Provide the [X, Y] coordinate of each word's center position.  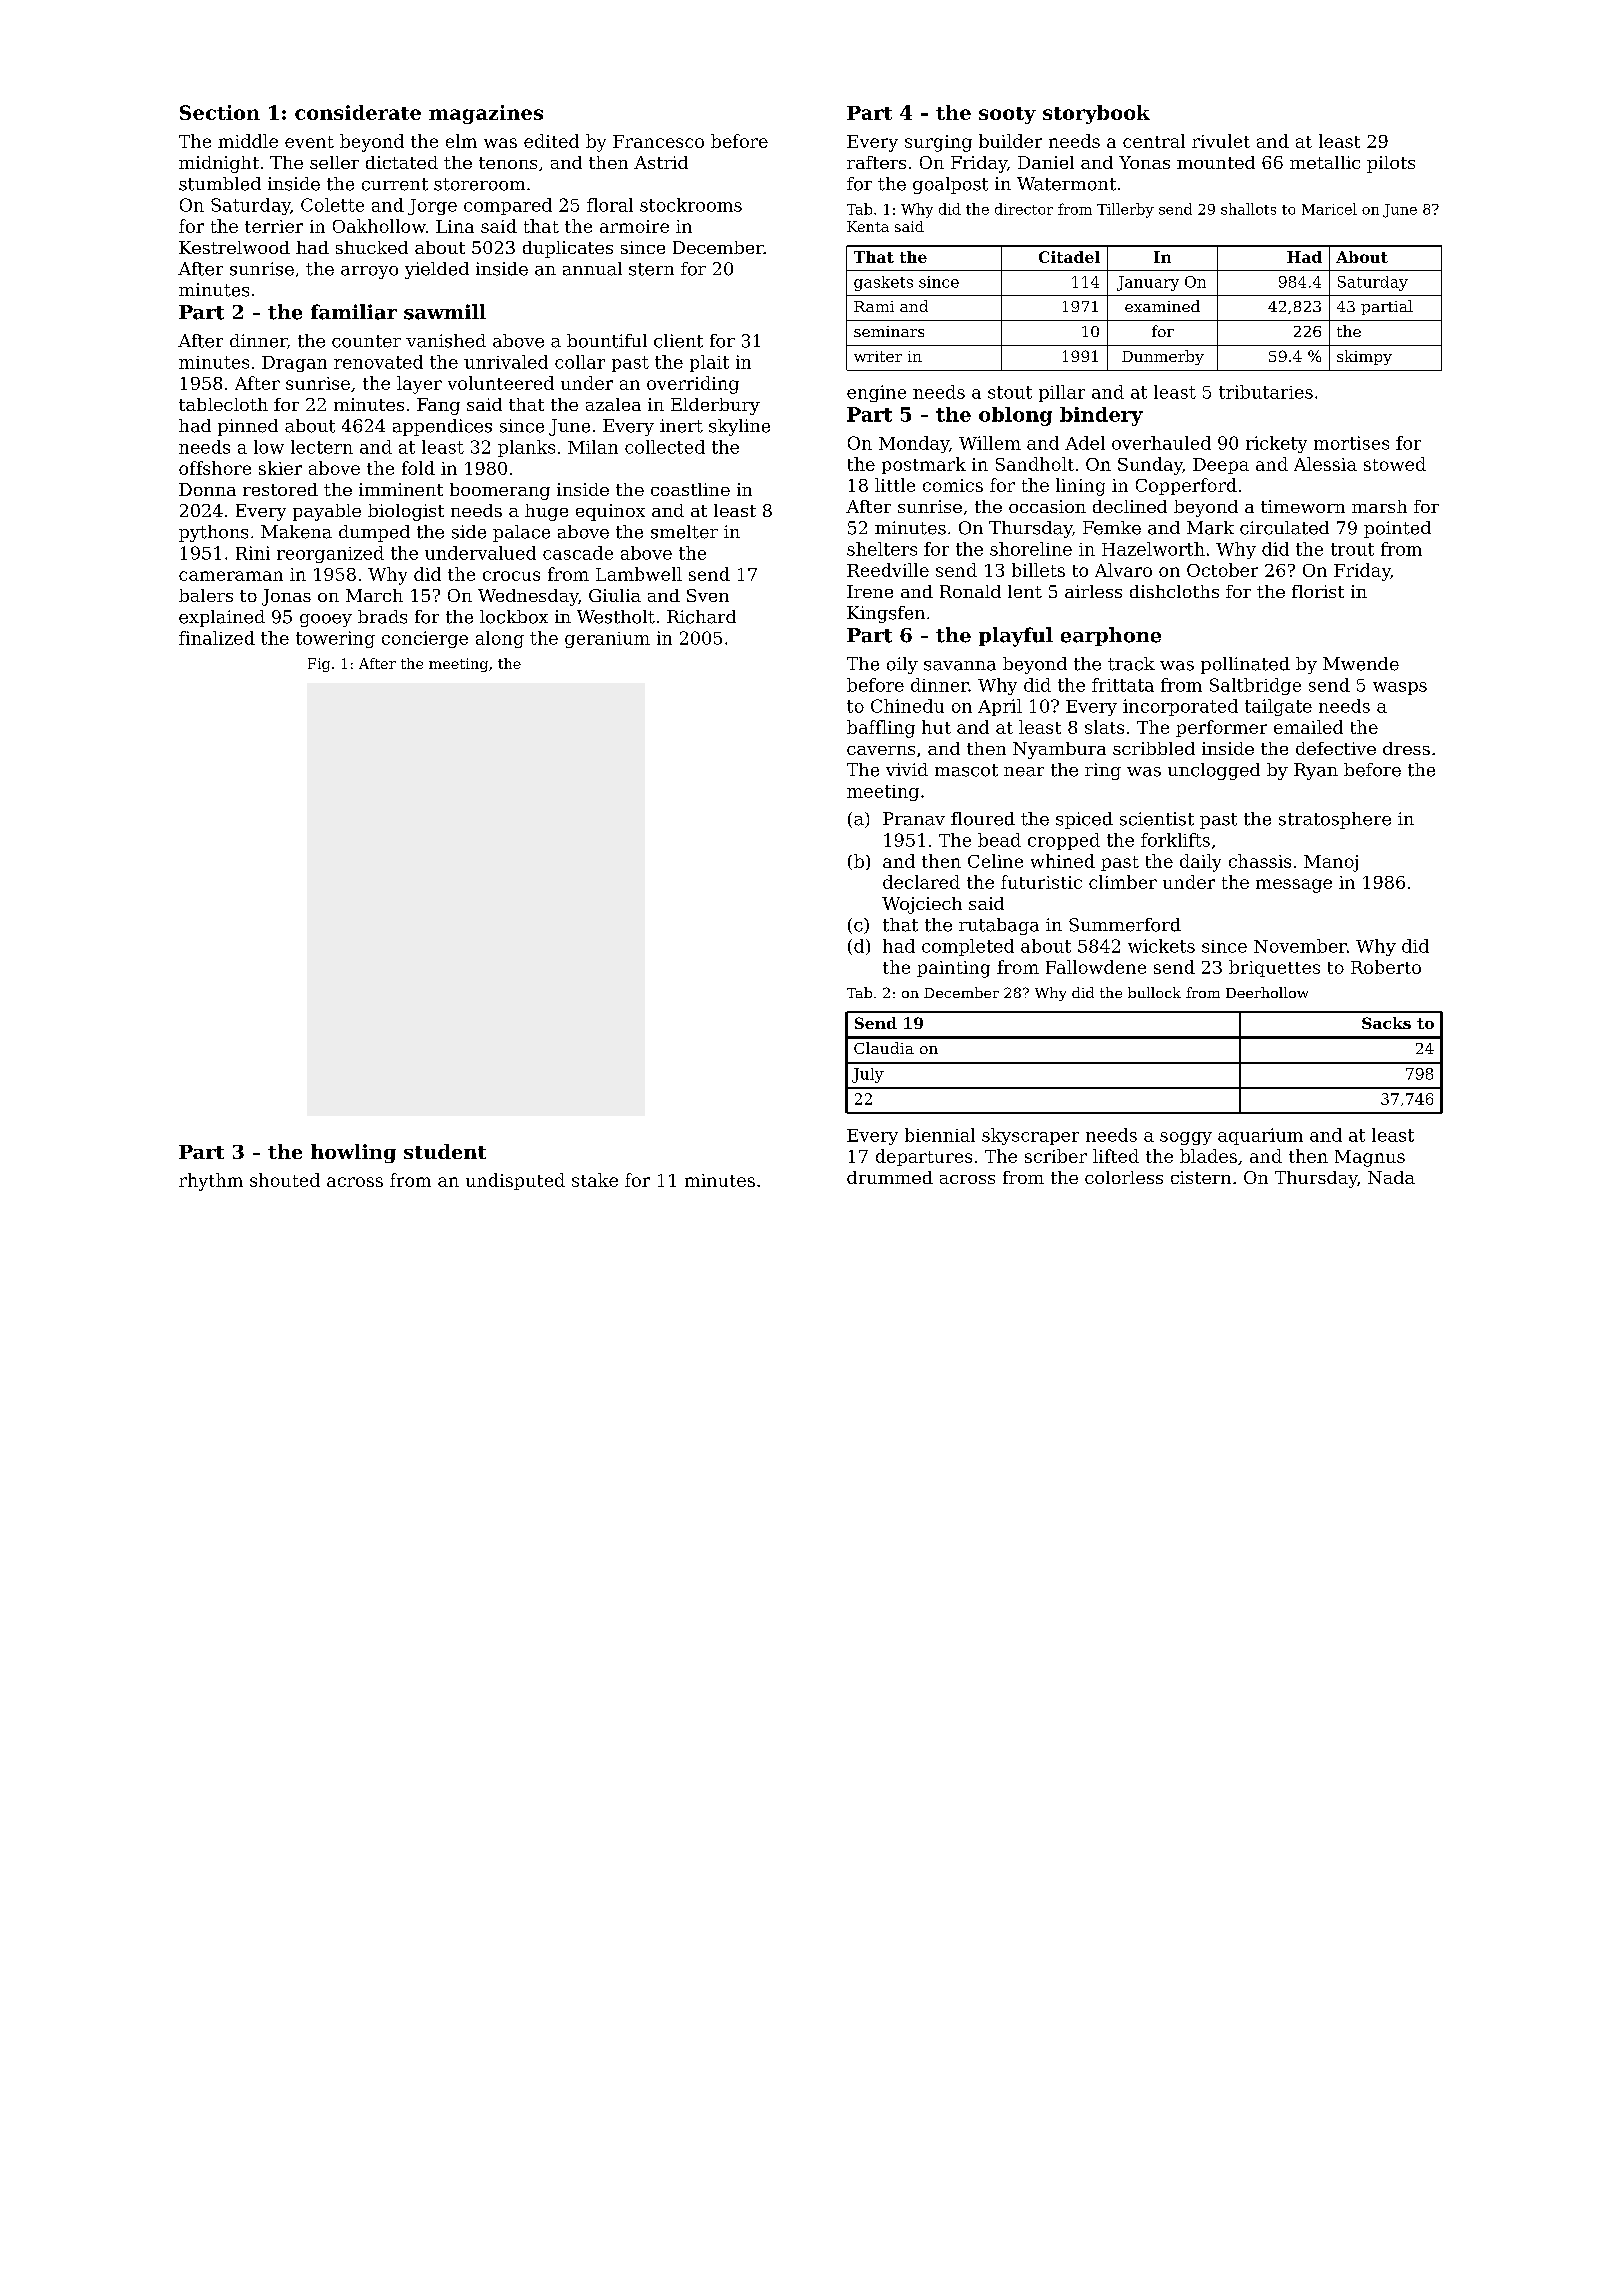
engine [876, 393]
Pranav [914, 819]
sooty [1007, 115]
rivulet [1221, 141]
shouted [285, 1180]
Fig [319, 665]
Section [220, 112]
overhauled [1161, 443]
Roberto [1386, 967]
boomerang [500, 491]
